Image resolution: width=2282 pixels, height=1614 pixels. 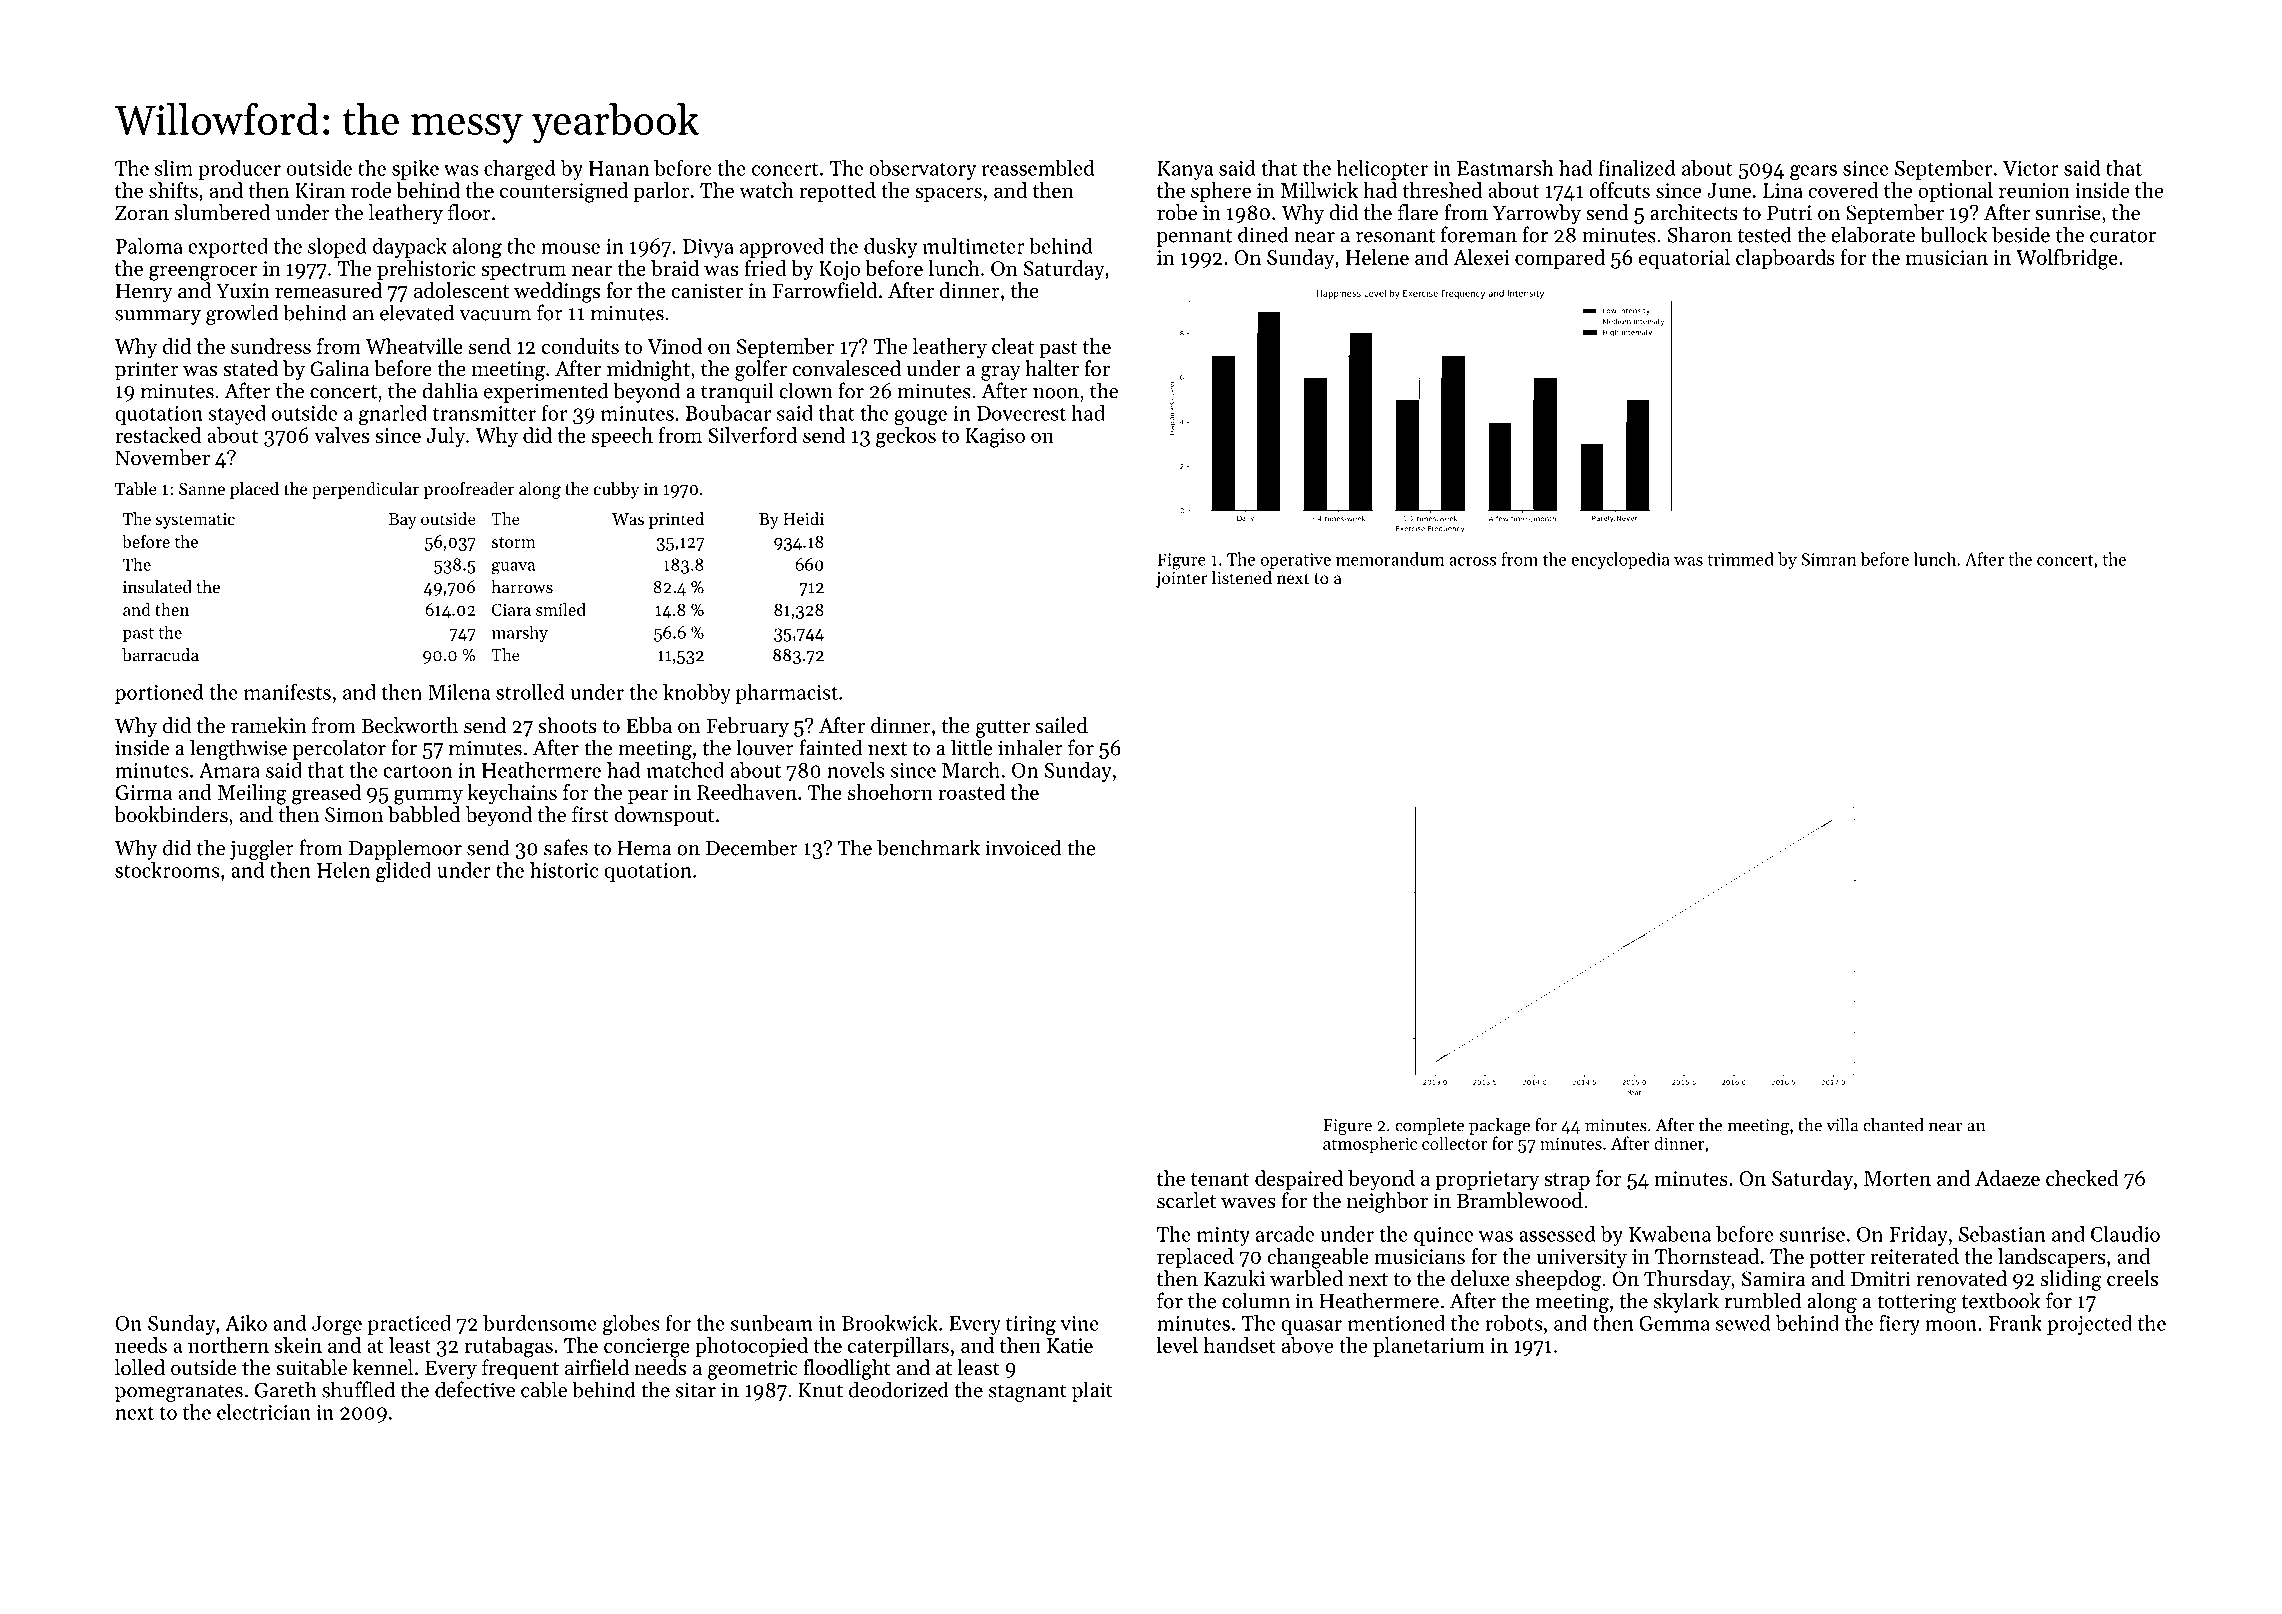 What do you see at coordinates (264, 1412) in the image?
I see `electrician` at bounding box center [264, 1412].
